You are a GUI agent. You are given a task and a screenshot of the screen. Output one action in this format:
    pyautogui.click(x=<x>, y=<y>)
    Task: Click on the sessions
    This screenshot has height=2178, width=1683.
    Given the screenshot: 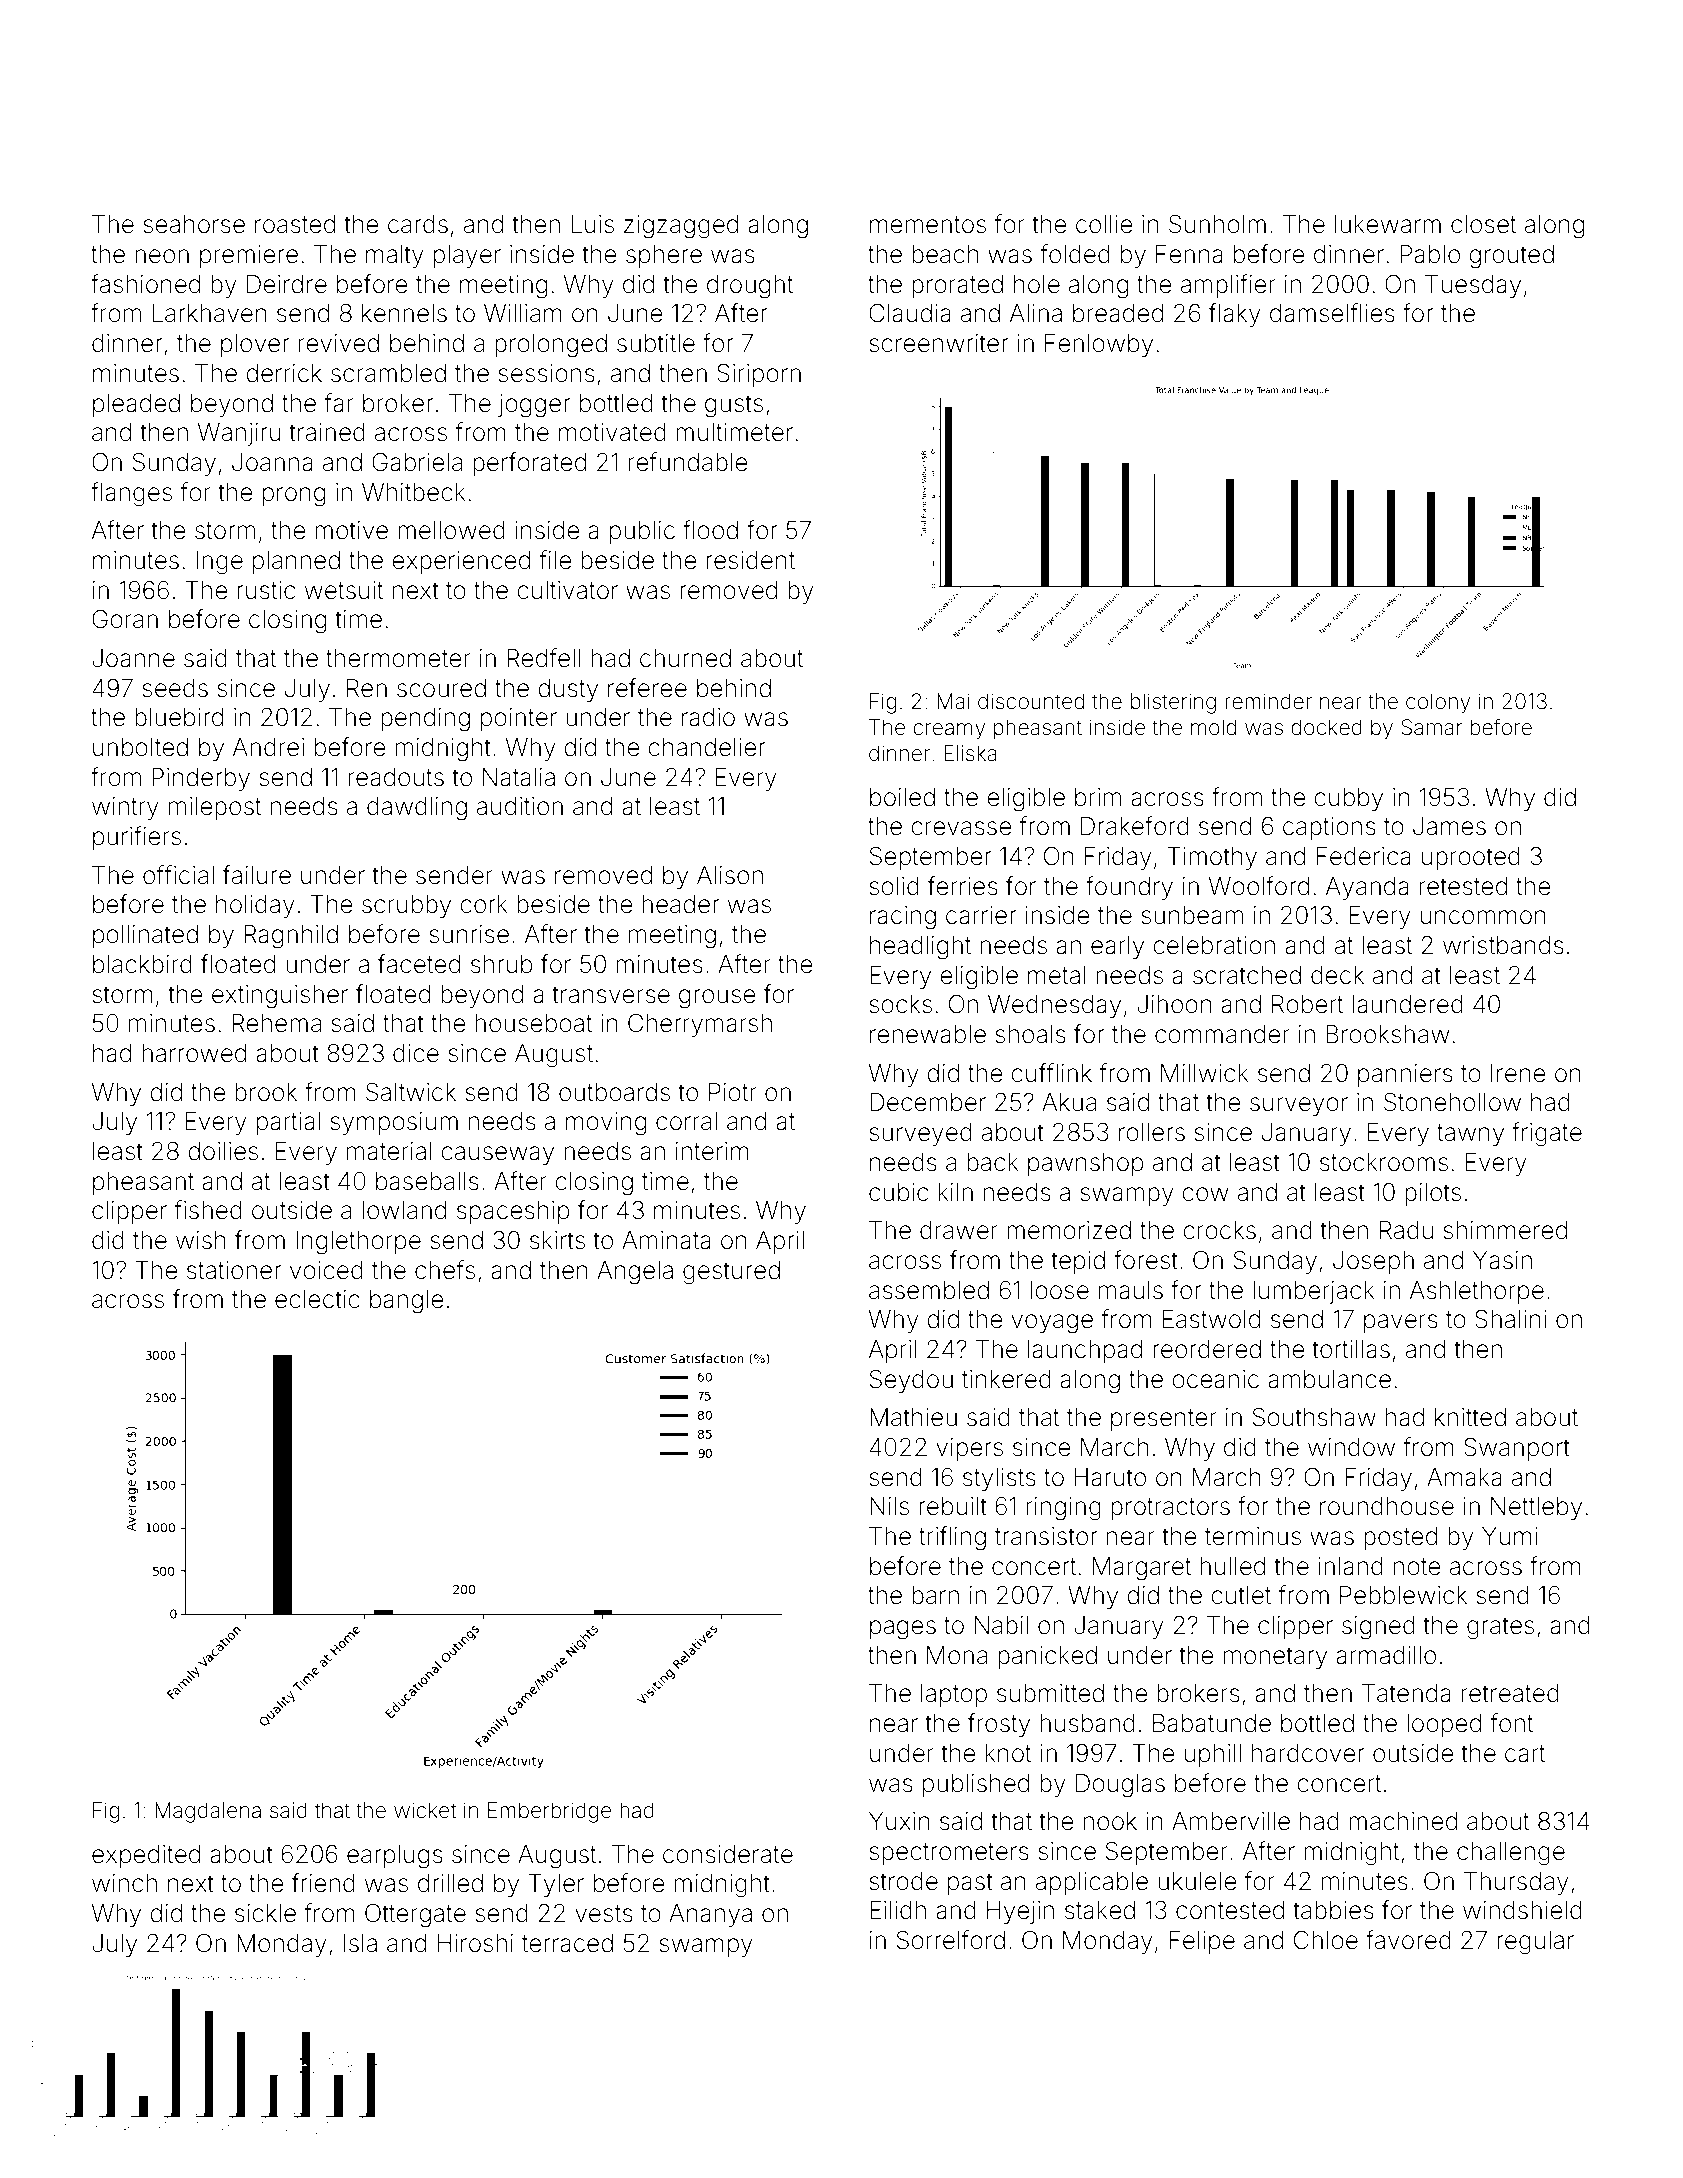 What is the action you would take?
    pyautogui.click(x=546, y=373)
